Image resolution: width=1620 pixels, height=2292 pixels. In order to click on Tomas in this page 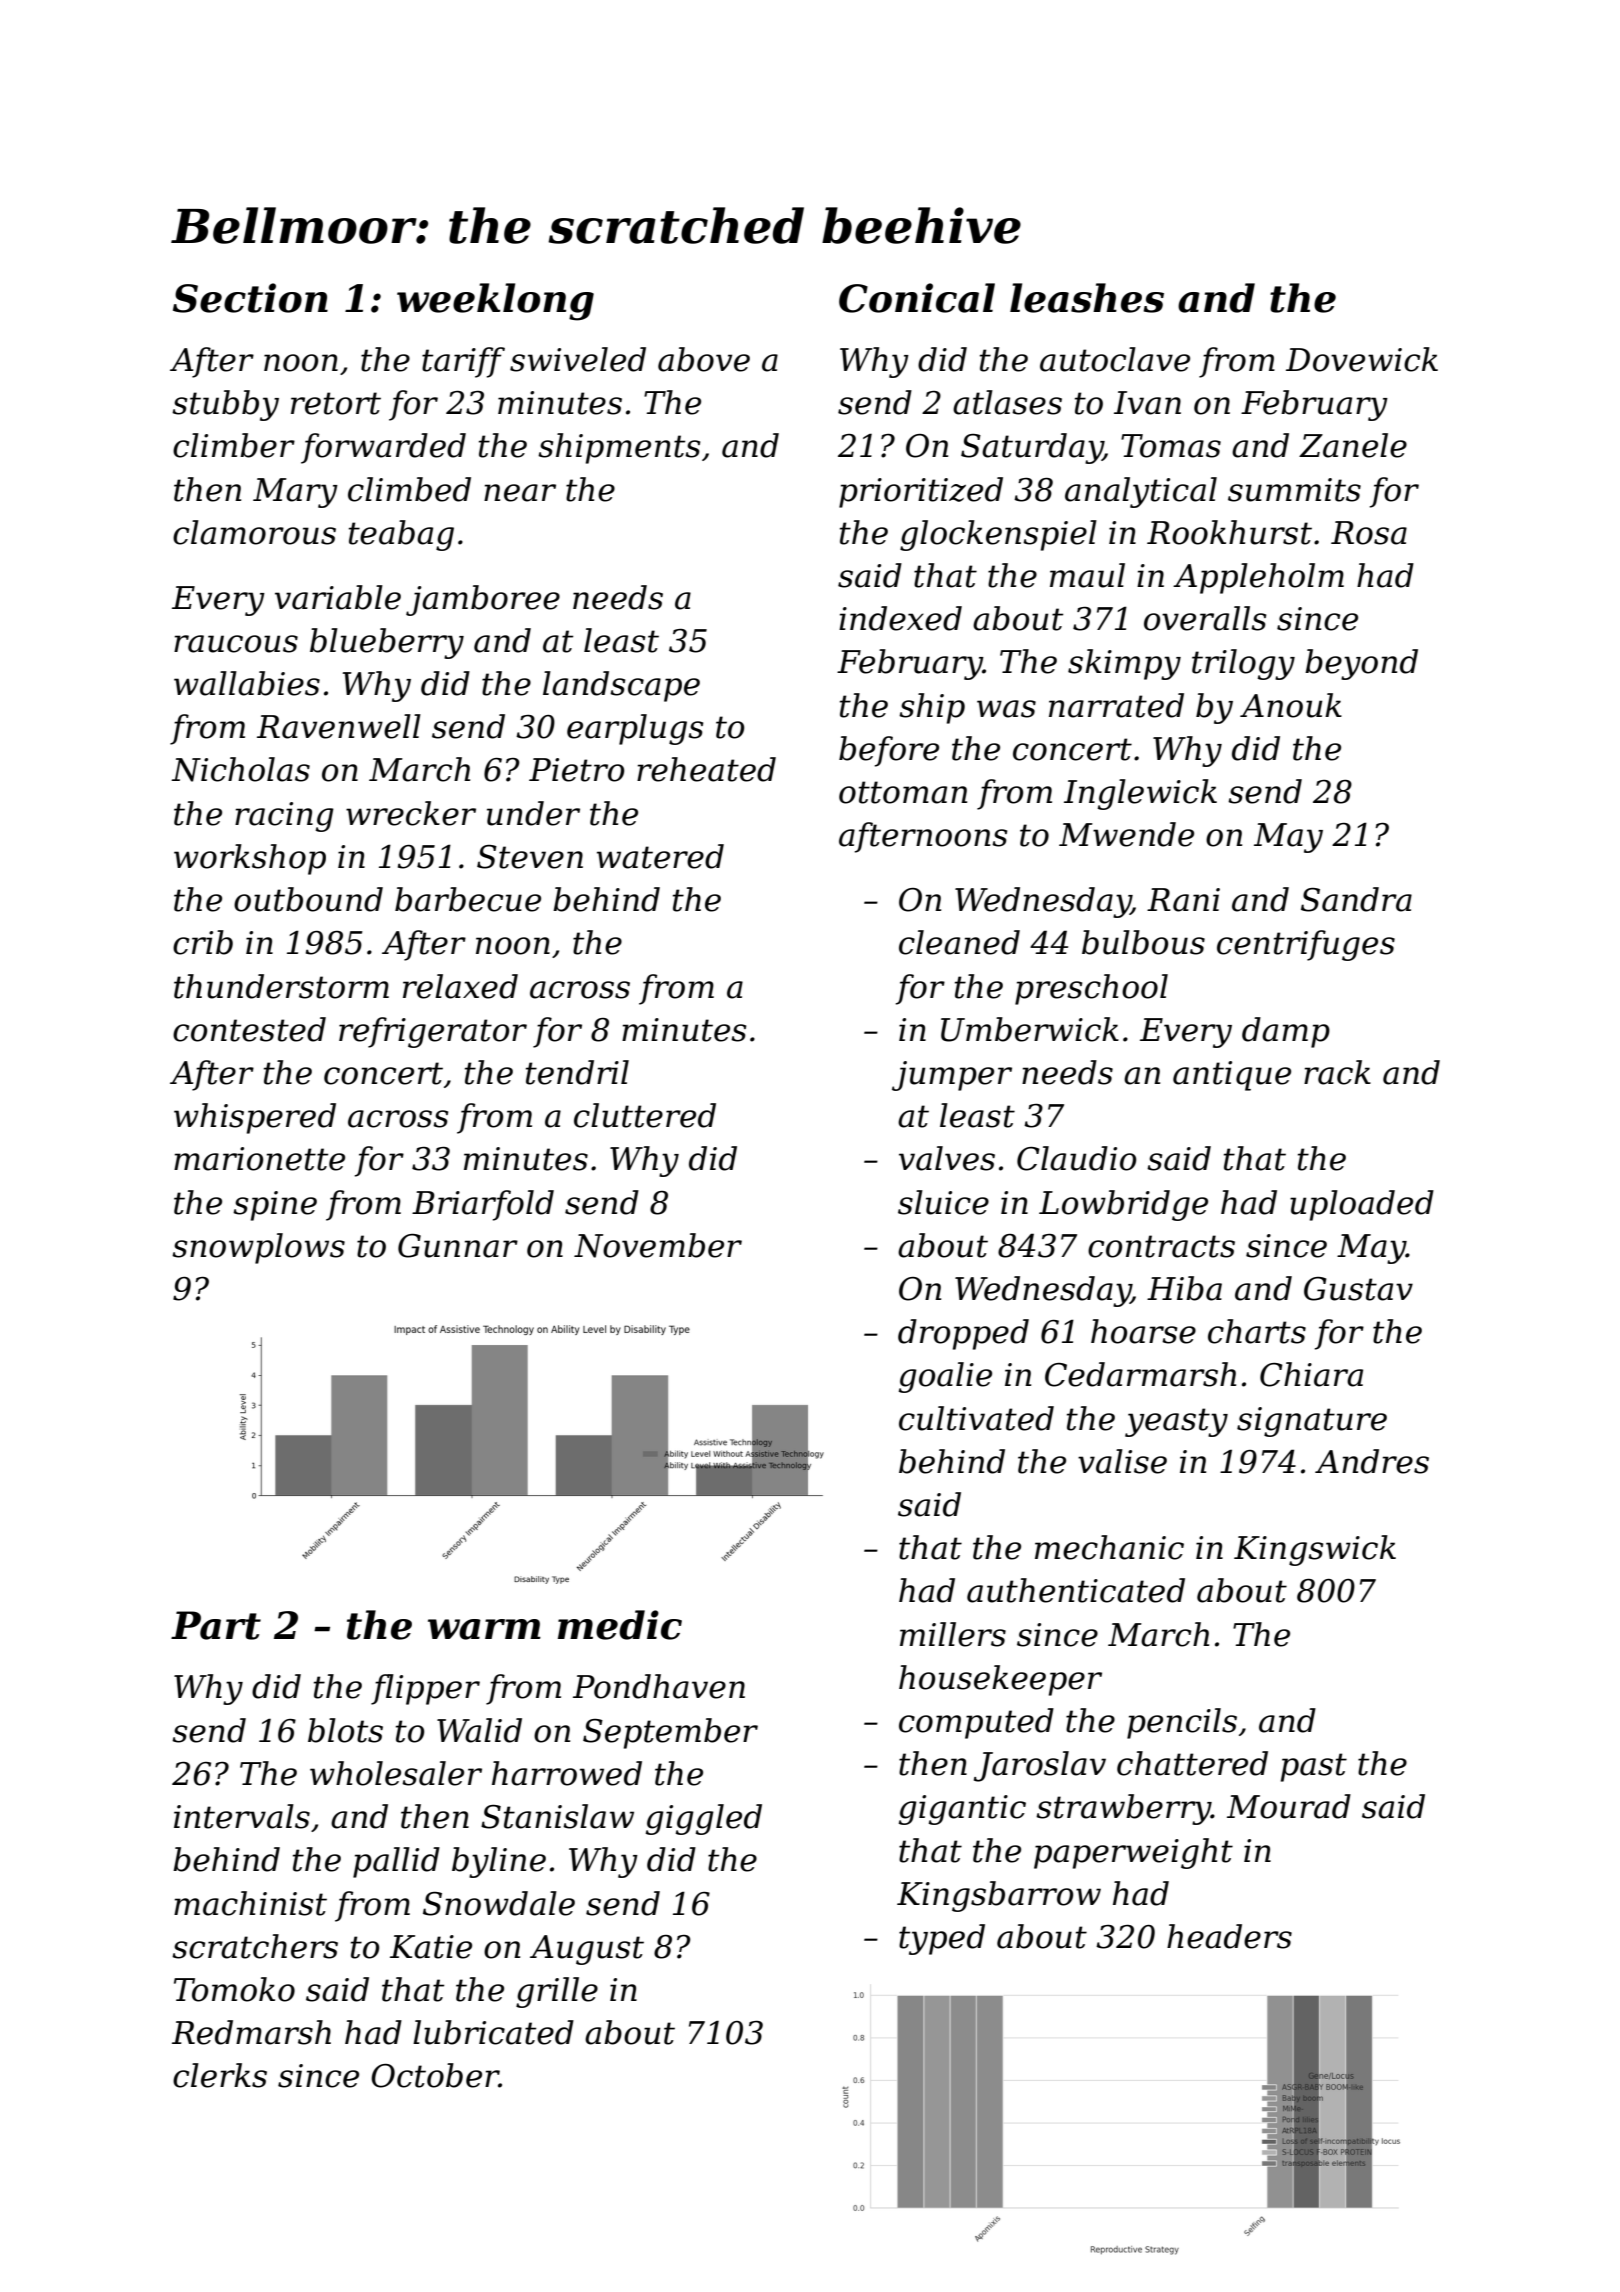, I will do `click(1171, 446)`.
